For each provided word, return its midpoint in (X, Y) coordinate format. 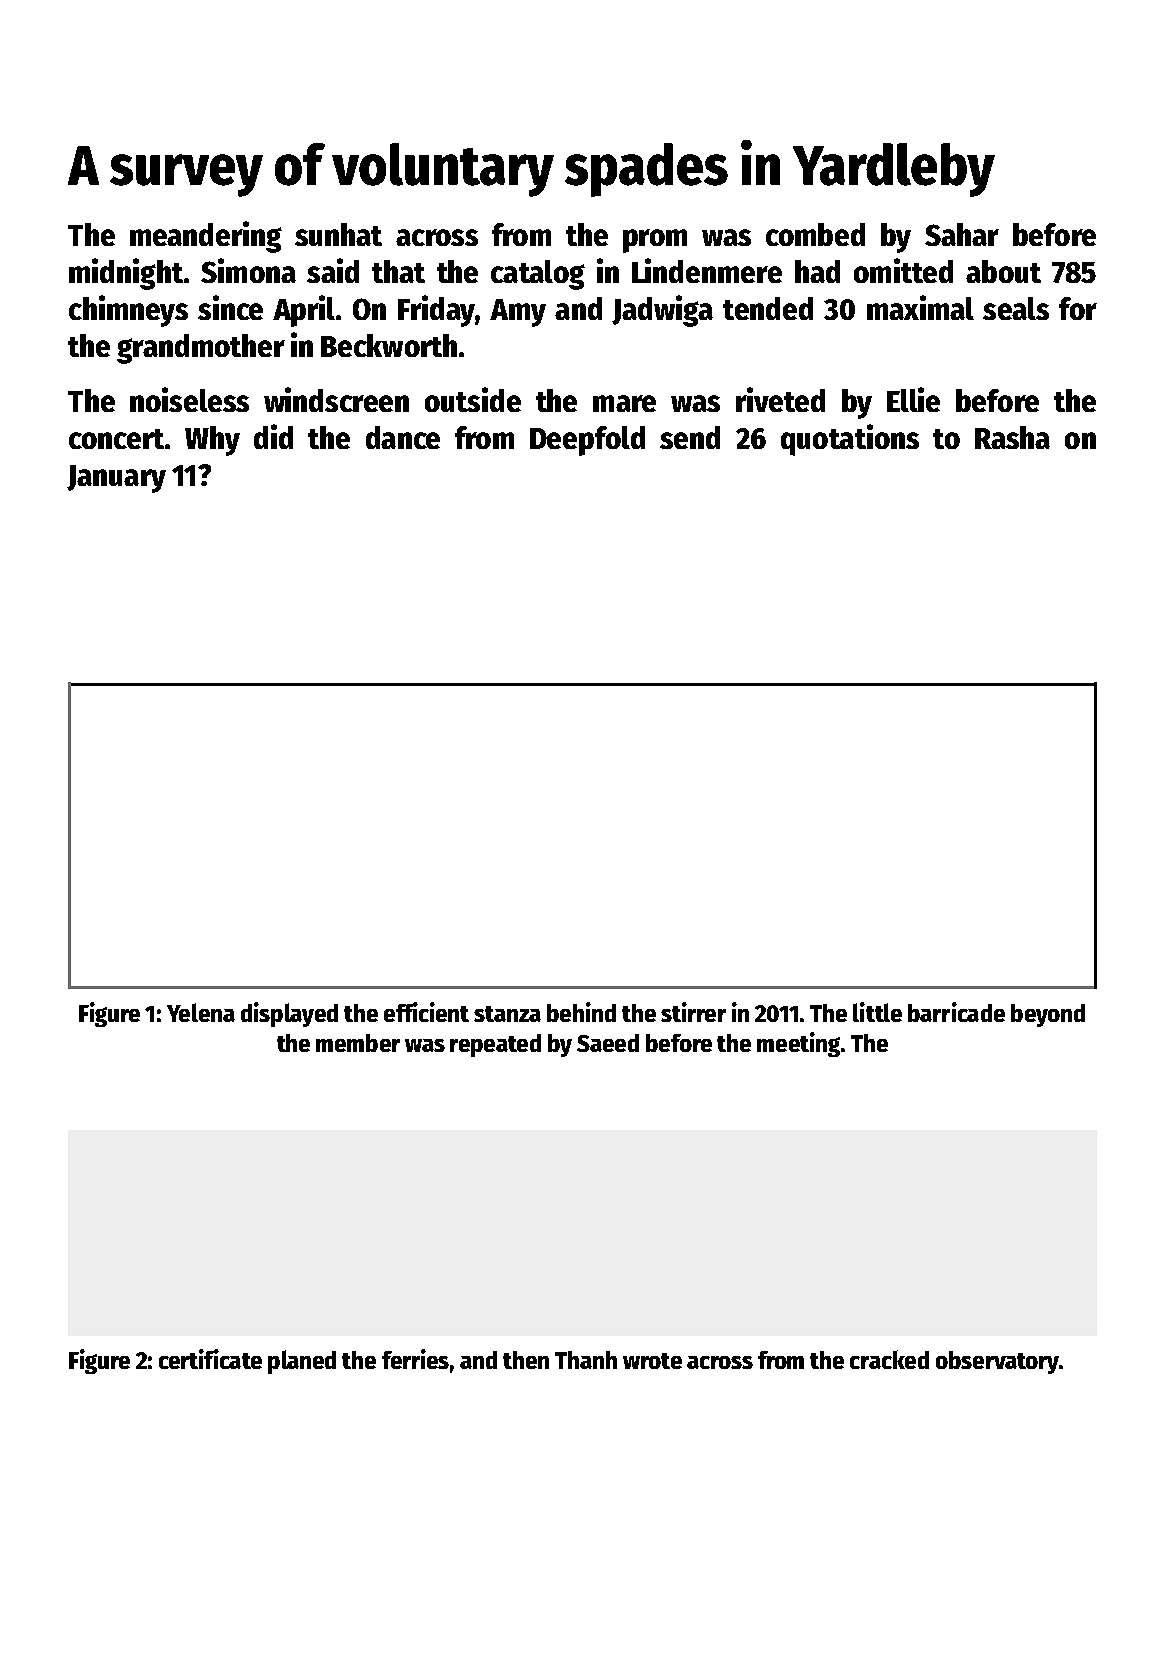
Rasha (1012, 437)
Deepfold (587, 441)
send (690, 437)
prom (655, 241)
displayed (289, 1014)
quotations (850, 440)
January (116, 479)
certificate (210, 1359)
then (526, 1360)
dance (403, 437)
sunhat (338, 234)
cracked (889, 1359)
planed (302, 1362)
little (877, 1012)
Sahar (962, 234)
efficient (426, 1012)
